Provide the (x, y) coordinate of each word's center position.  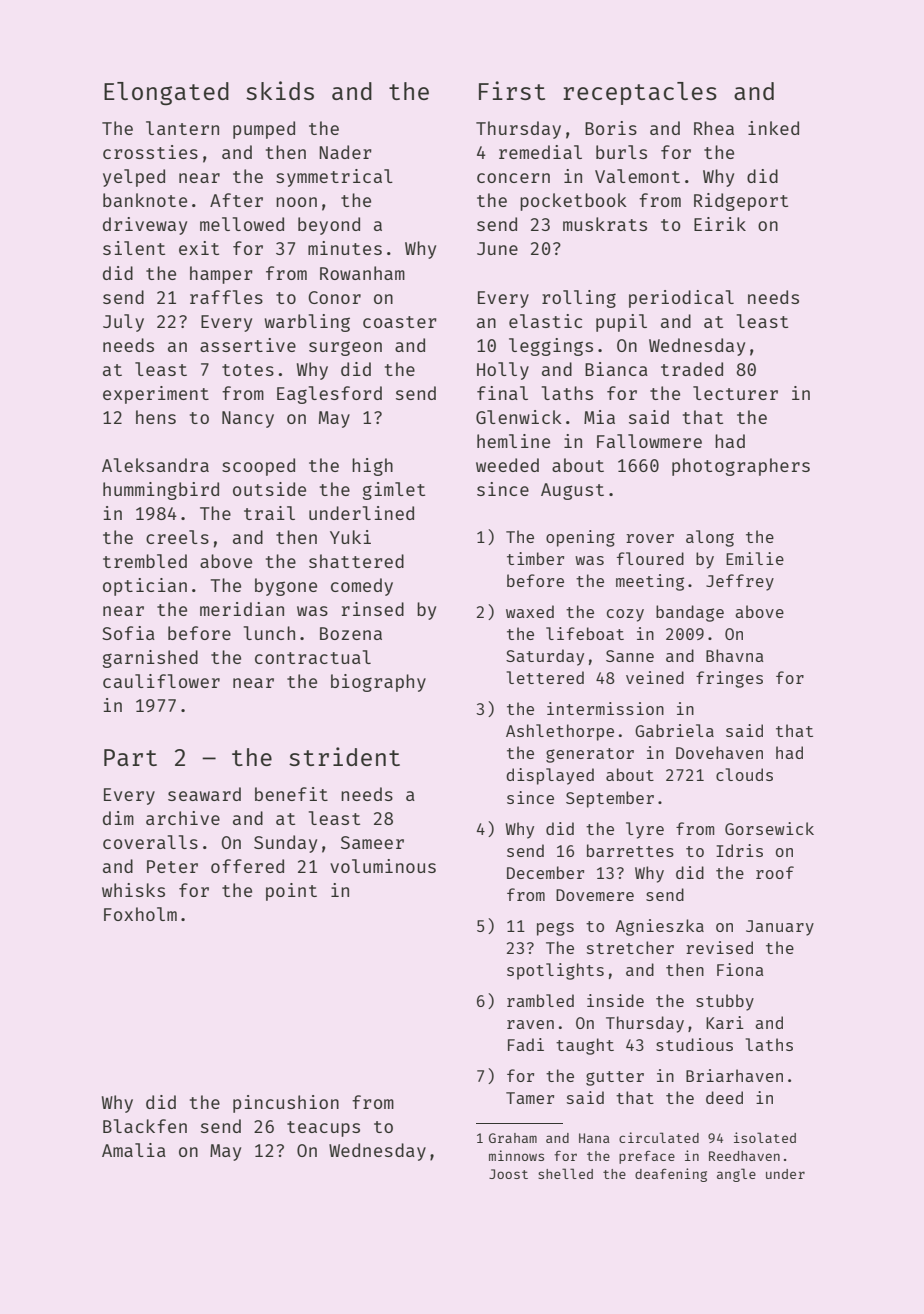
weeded (507, 465)
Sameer (372, 842)
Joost (508, 1174)
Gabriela (674, 730)
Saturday (545, 657)
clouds (744, 774)
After (236, 200)
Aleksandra (155, 465)
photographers (741, 467)
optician (145, 587)
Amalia (134, 1150)
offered (247, 866)
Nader (345, 152)
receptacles (640, 93)
